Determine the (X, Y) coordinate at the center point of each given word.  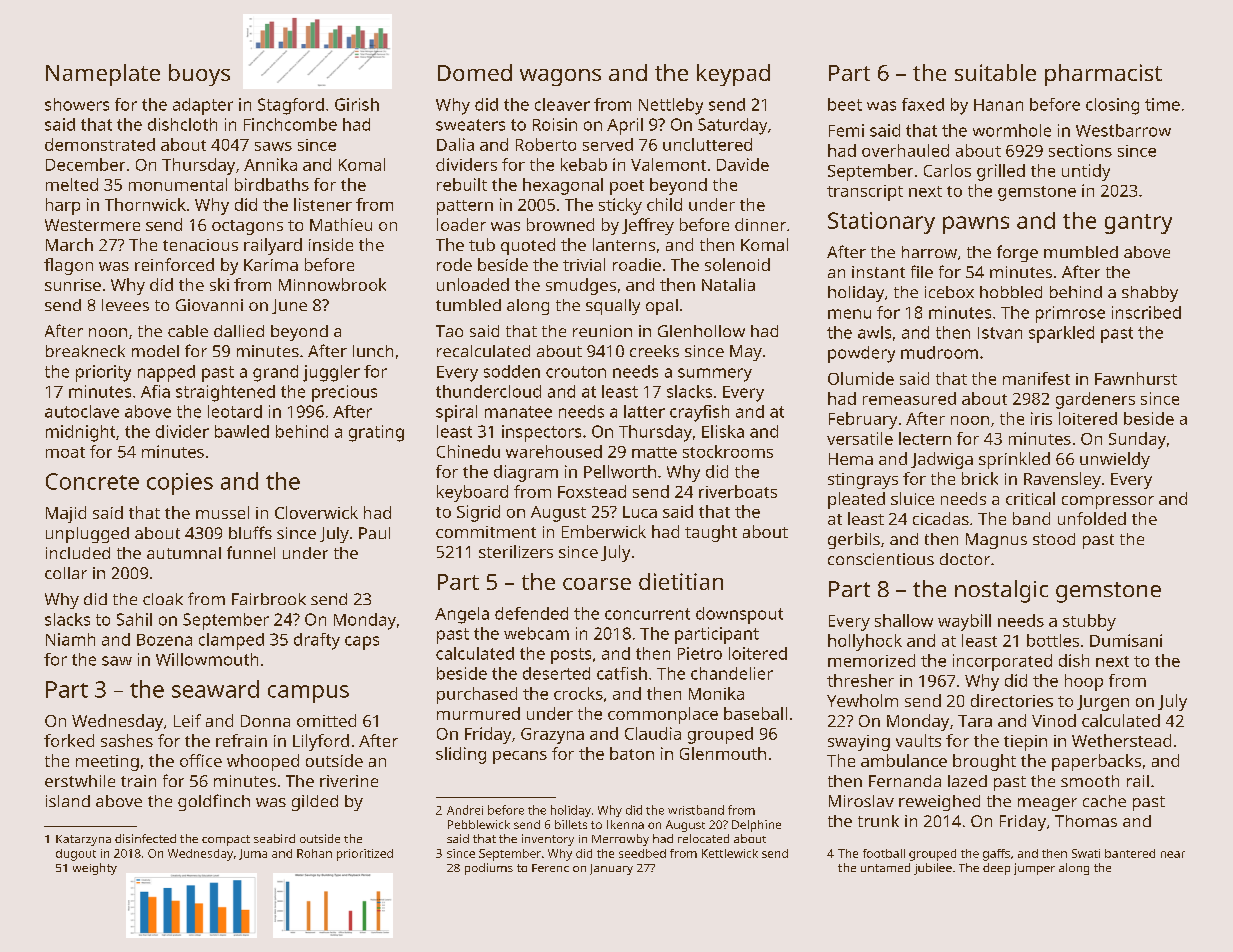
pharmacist (1103, 75)
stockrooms (728, 451)
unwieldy (1115, 460)
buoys (199, 75)
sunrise (73, 285)
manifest (1036, 378)
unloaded (473, 284)
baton (632, 753)
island (68, 801)
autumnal (184, 553)
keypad (733, 75)
